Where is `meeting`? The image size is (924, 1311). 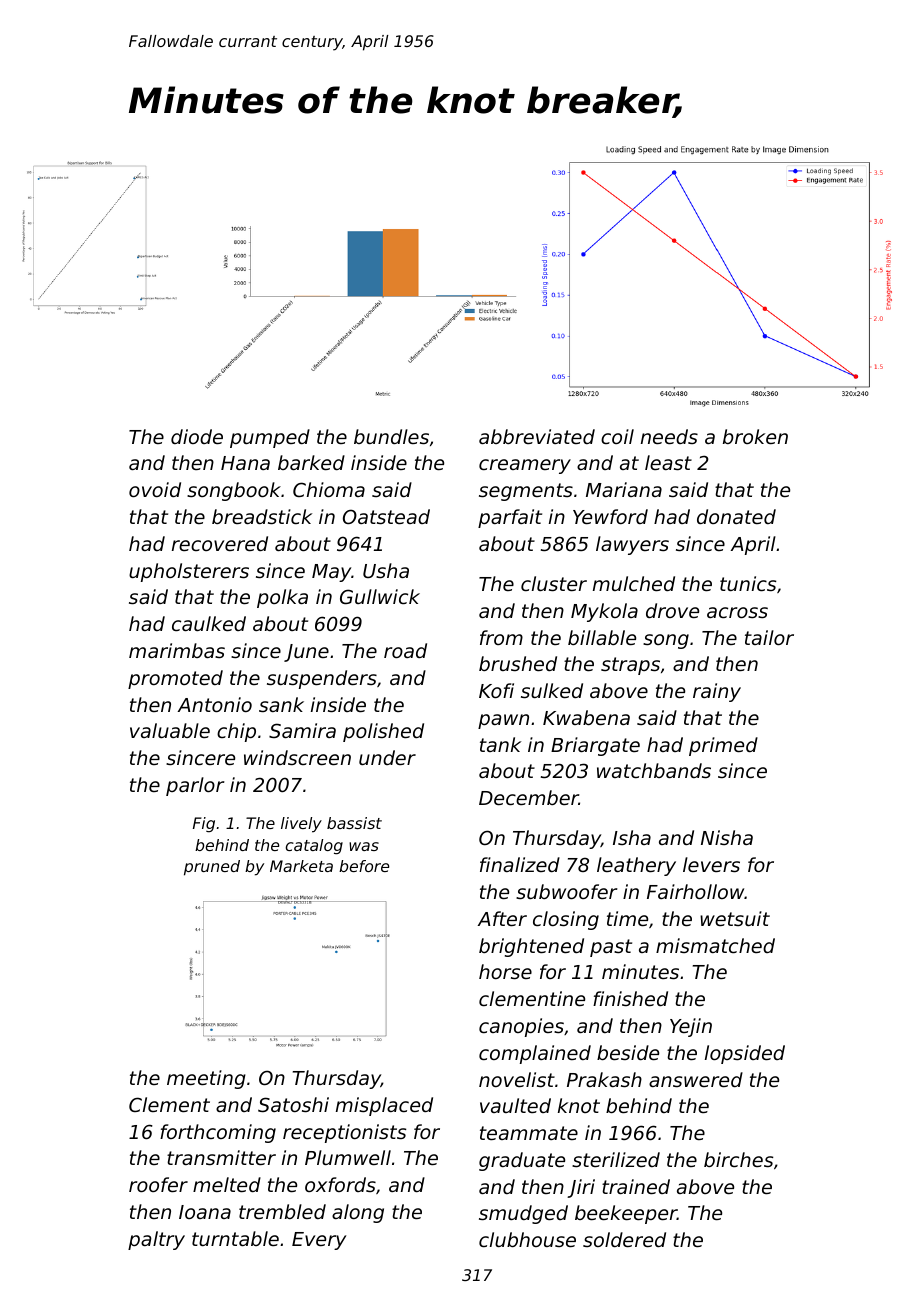 meeting is located at coordinates (206, 1079).
